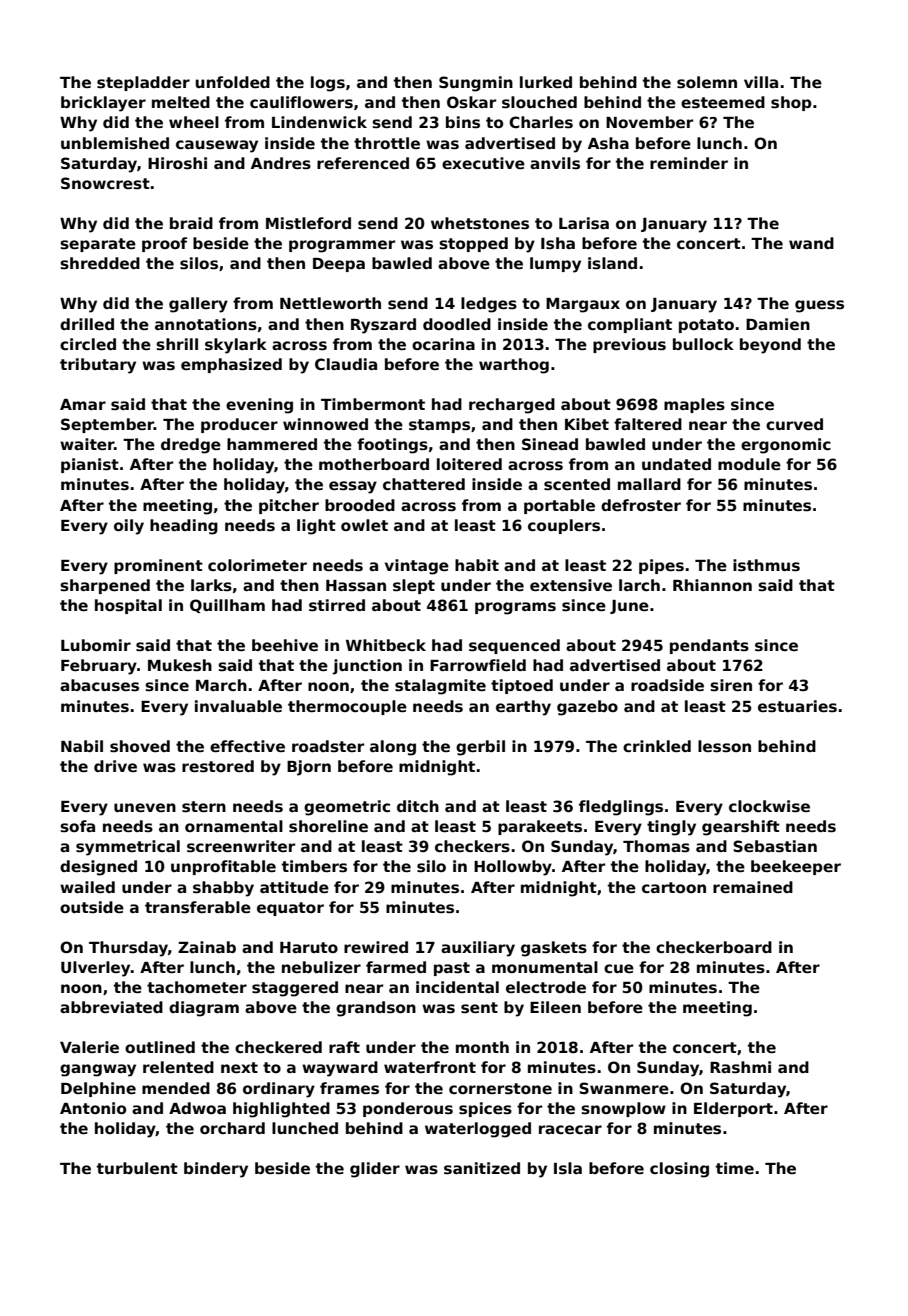 This screenshot has height=1316, width=908. I want to click on pianist, so click(90, 465).
